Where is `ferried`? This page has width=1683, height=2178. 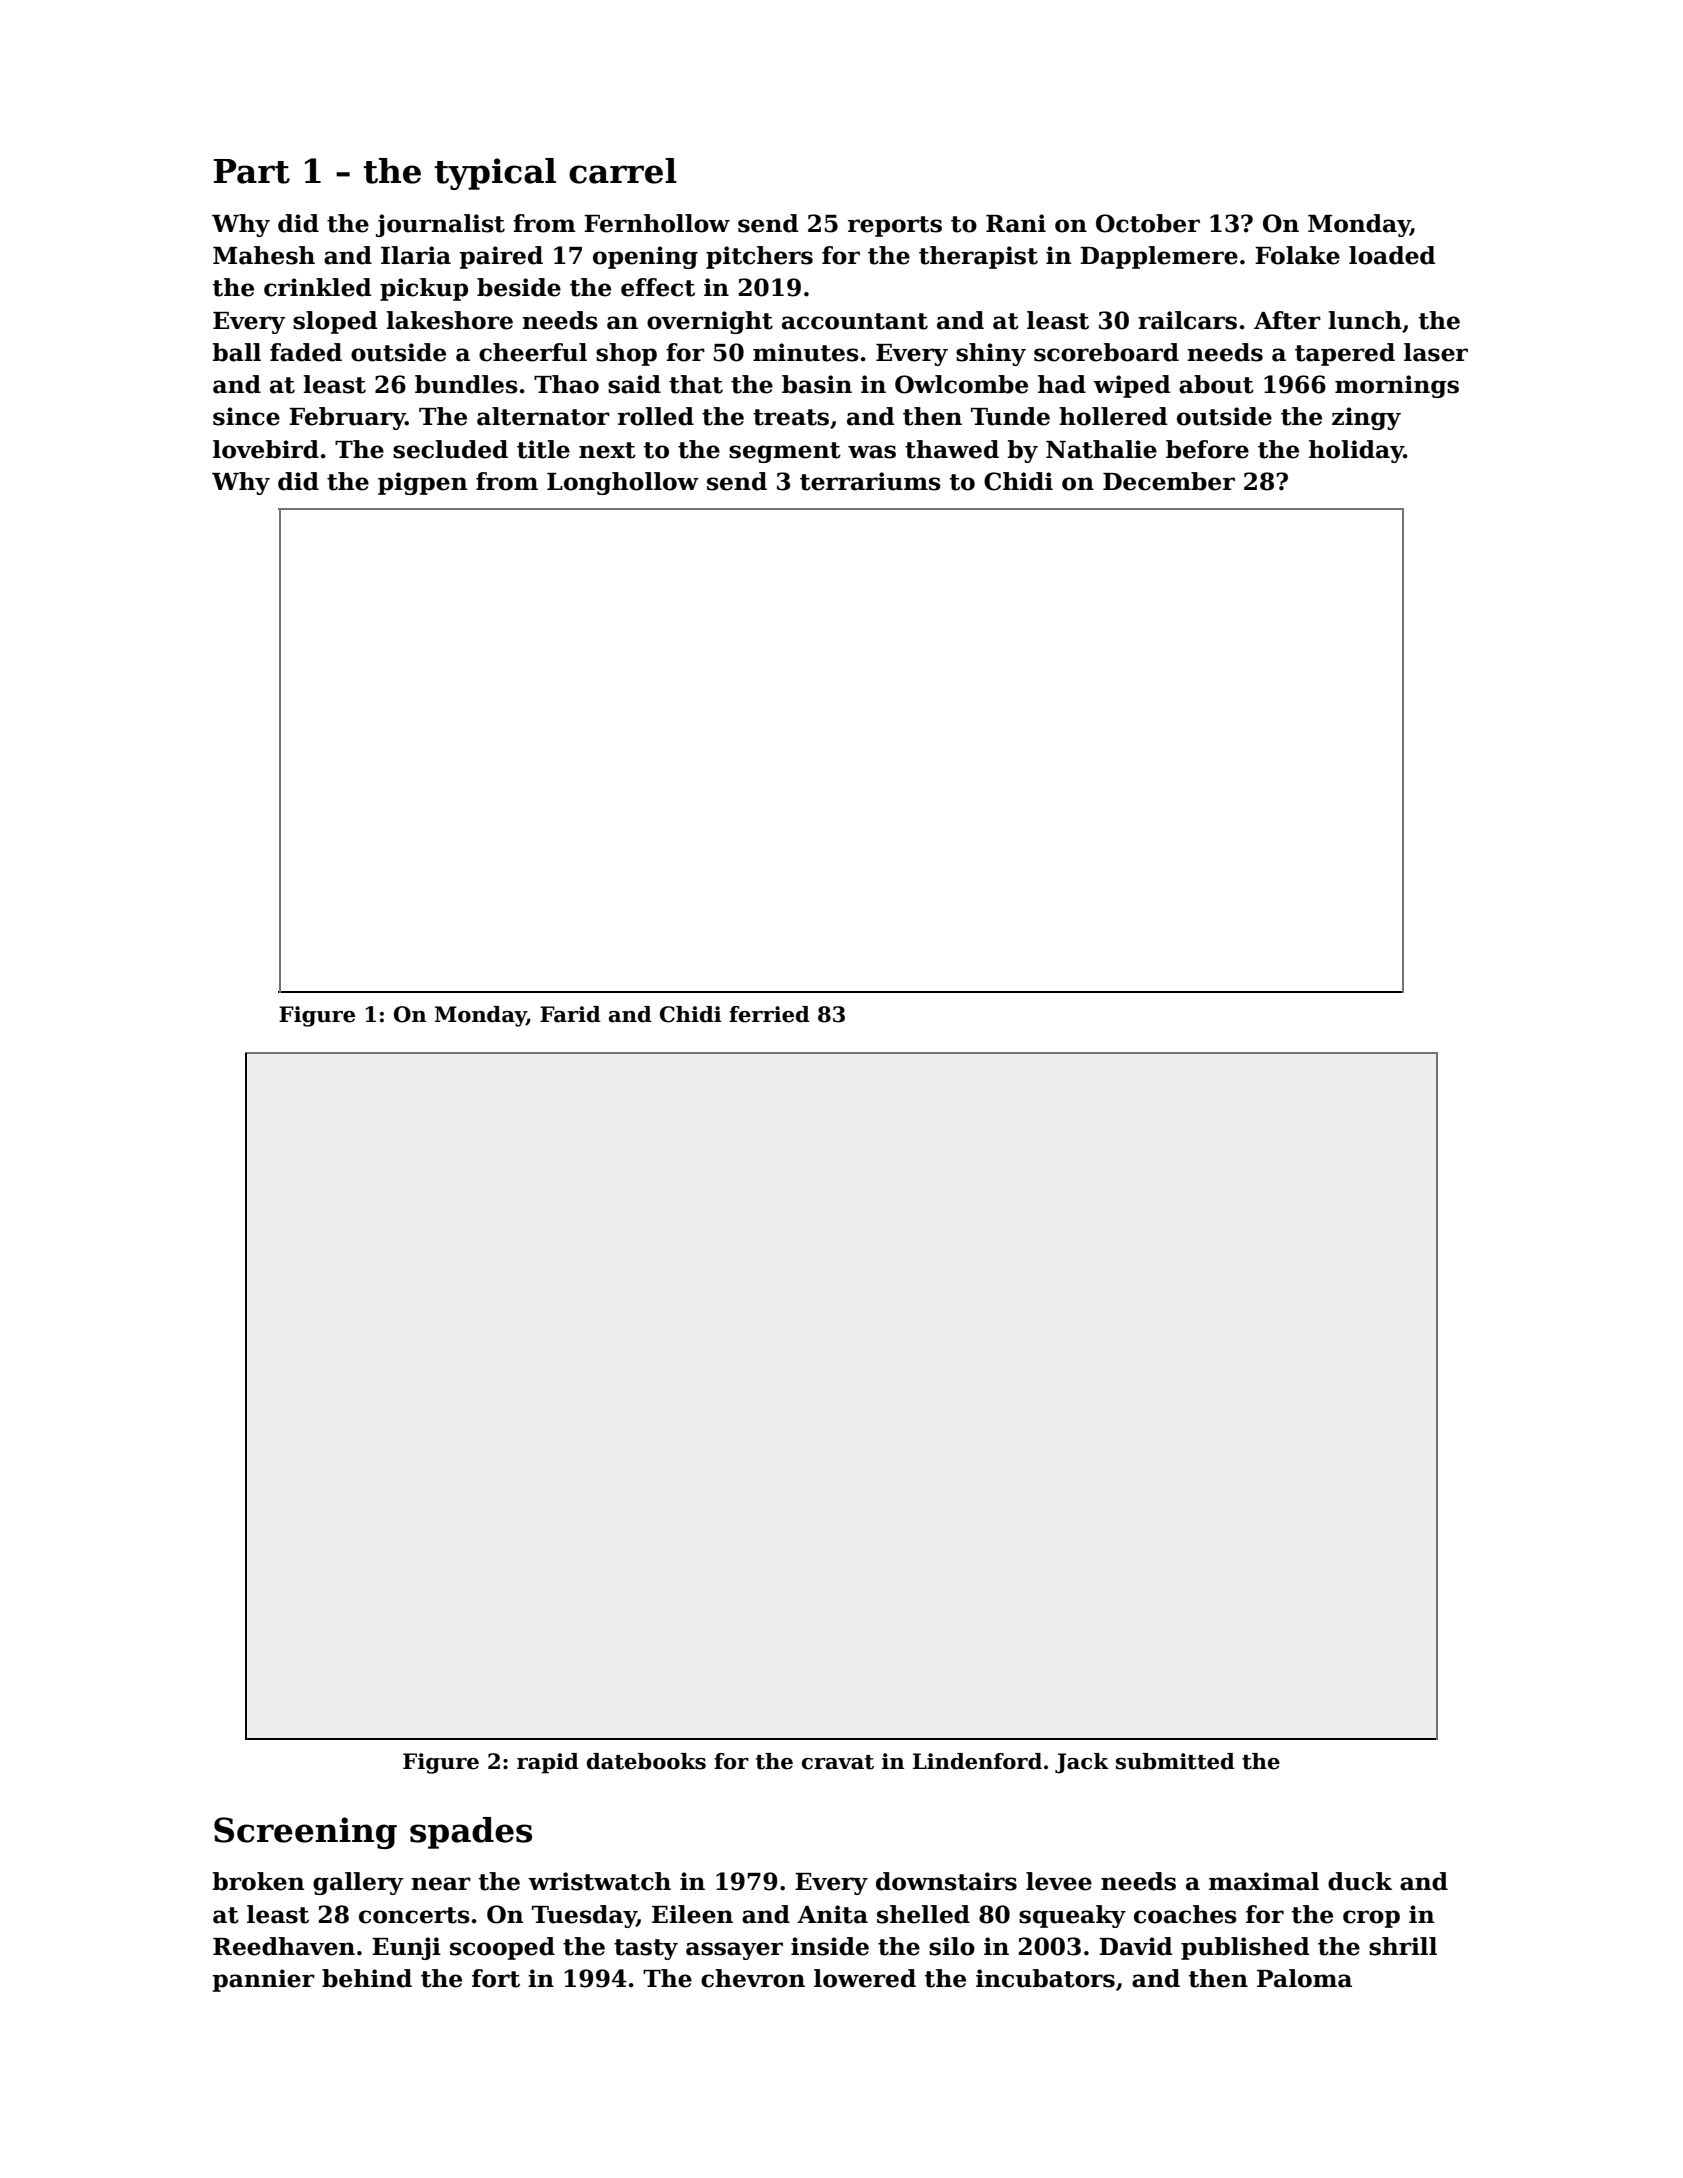 ferried is located at coordinates (769, 1014).
